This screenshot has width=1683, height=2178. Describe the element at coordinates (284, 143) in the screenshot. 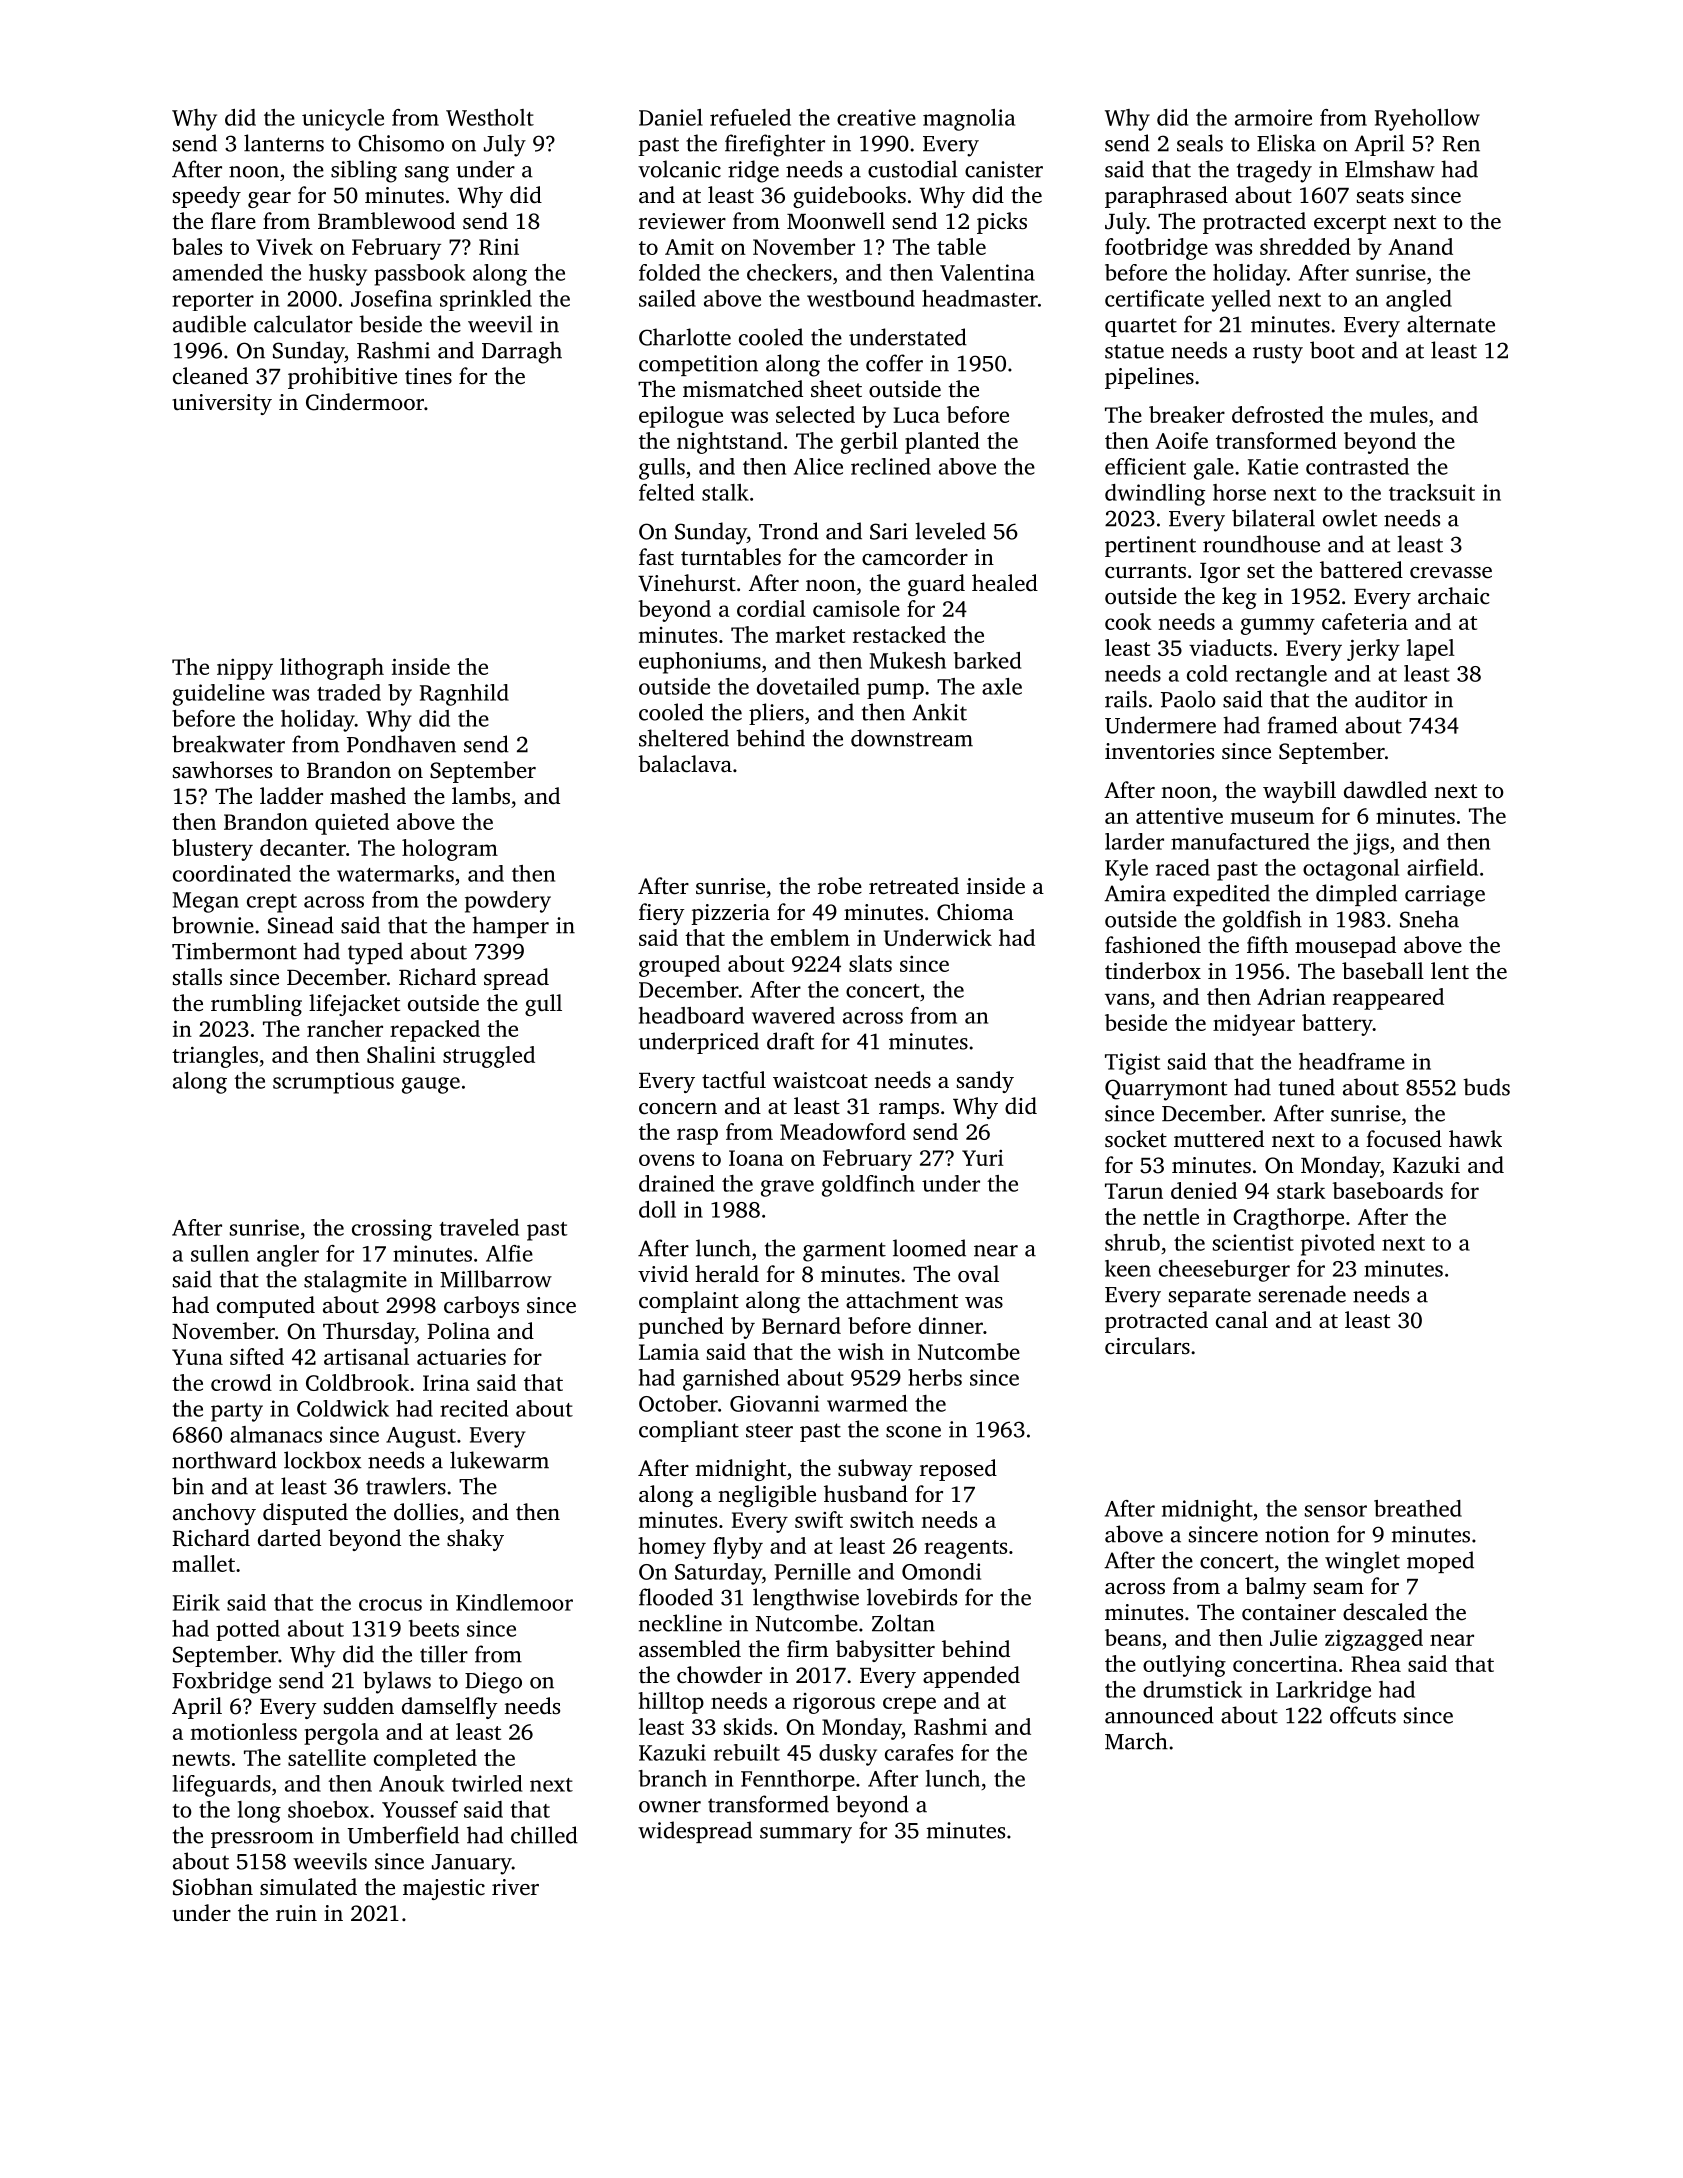

I see `lanterns` at that location.
